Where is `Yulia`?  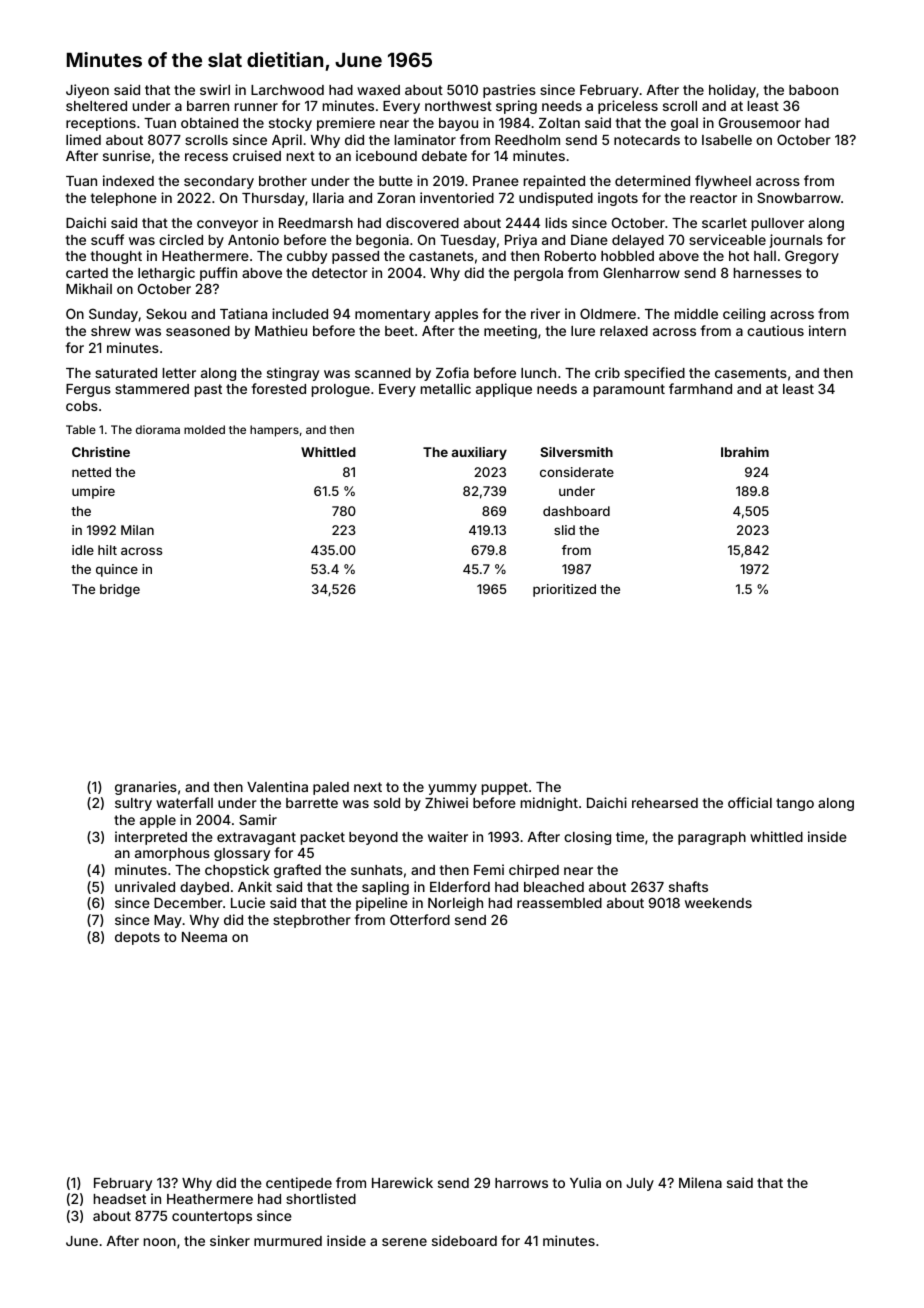
Yulia is located at coordinates (585, 1182).
